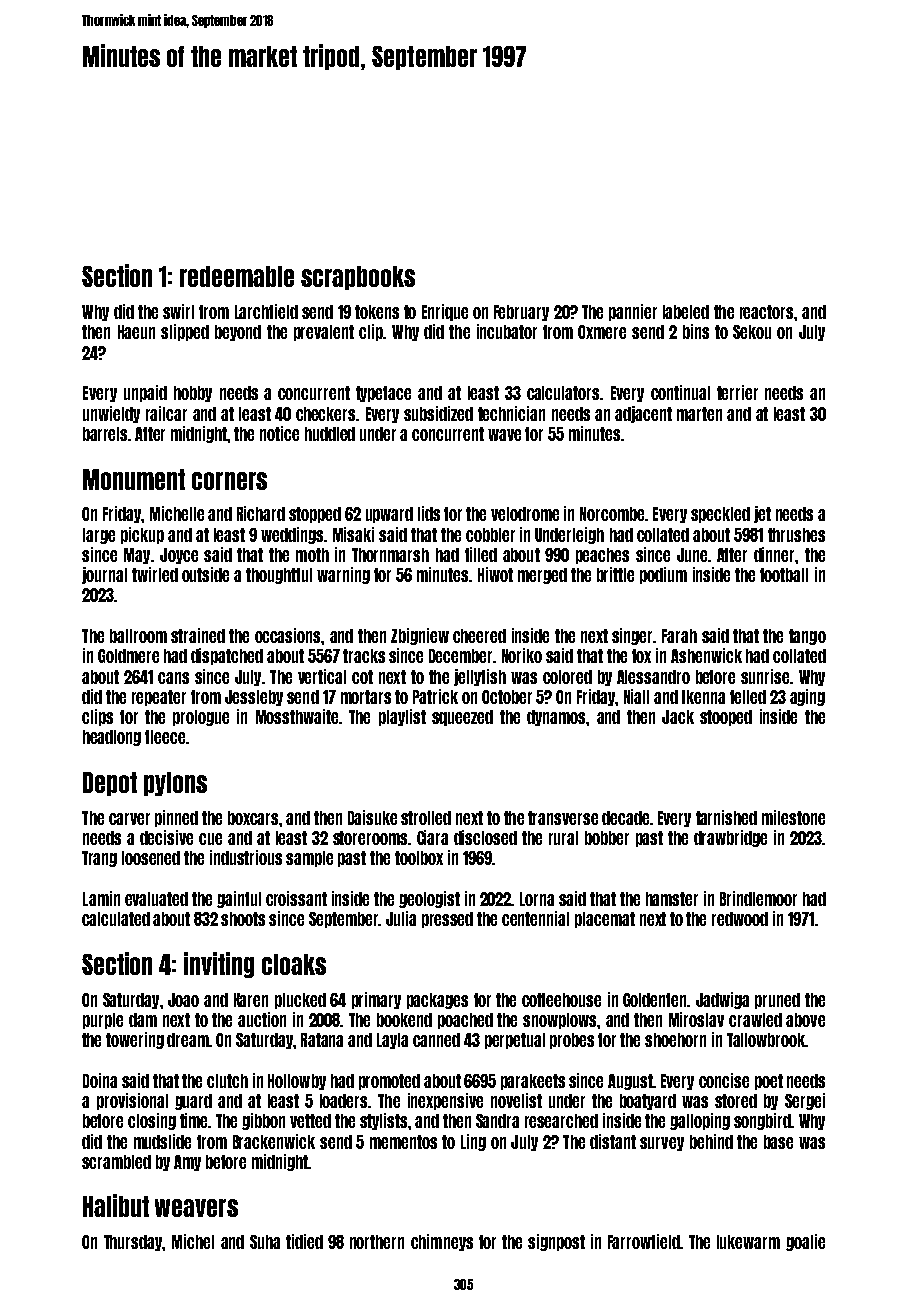 The height and width of the screenshot is (1316, 908). I want to click on reactors, so click(766, 312).
